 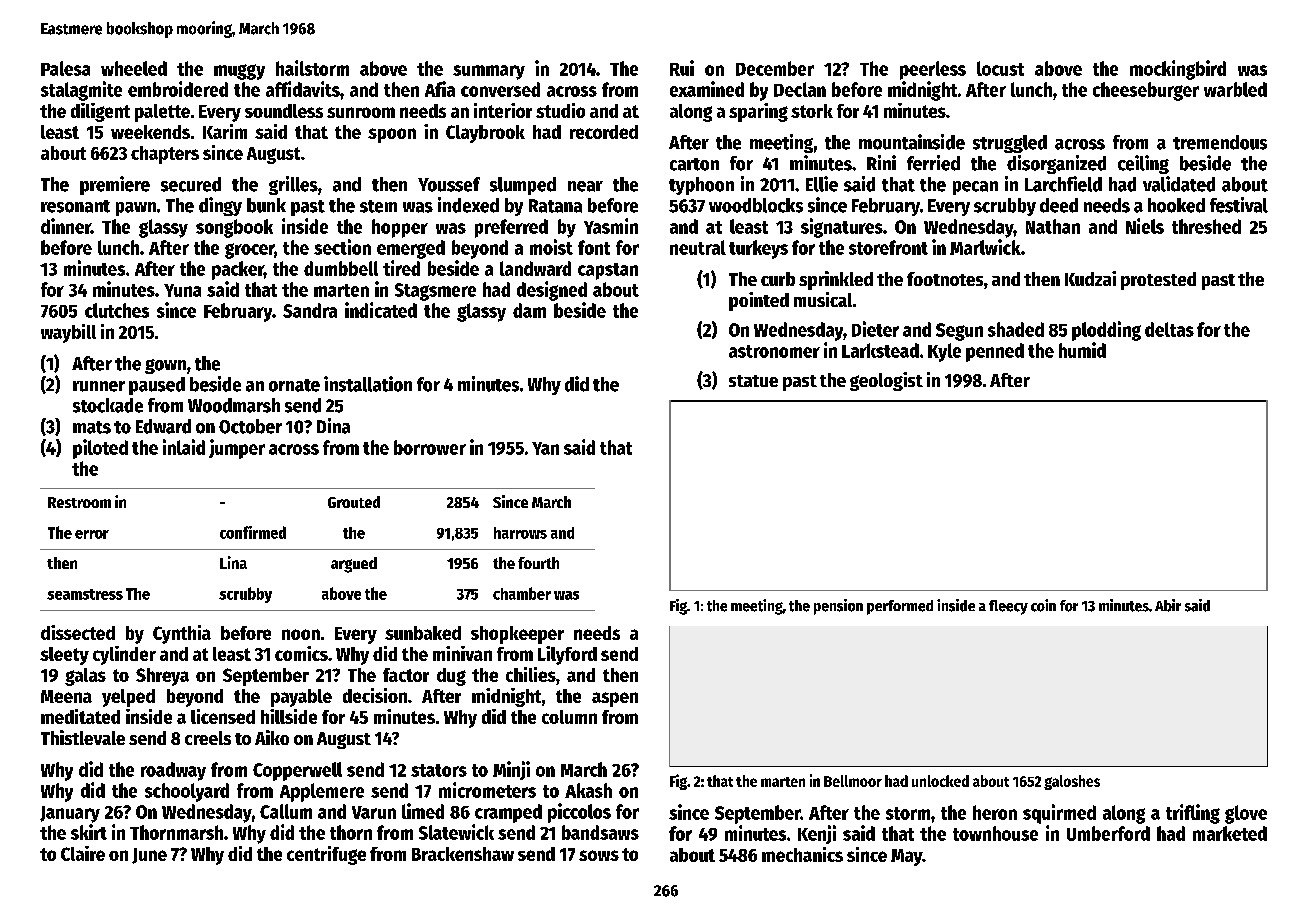 I want to click on locust, so click(x=1000, y=68).
